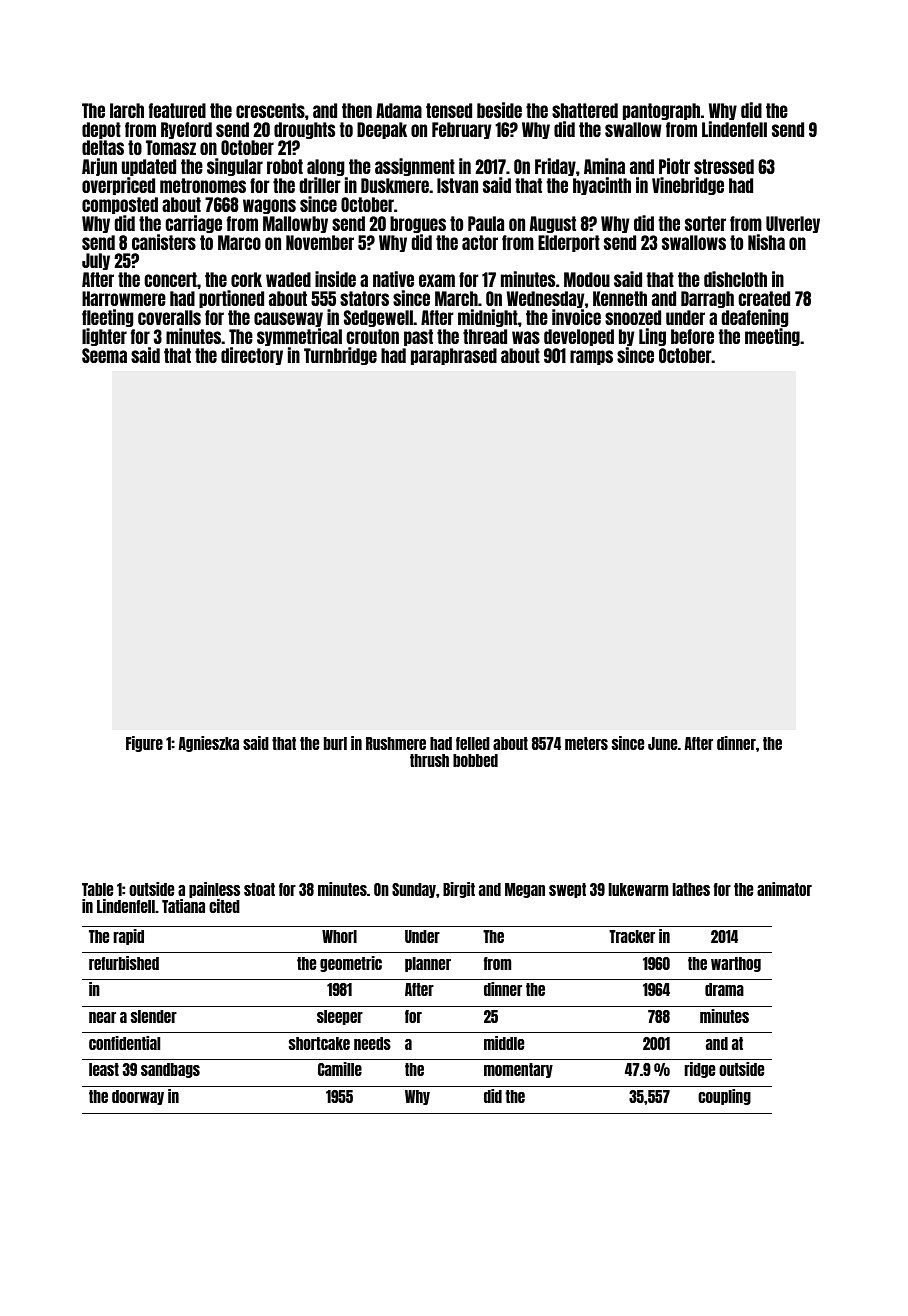 The width and height of the document is (908, 1316). I want to click on paraphrased, so click(454, 356).
